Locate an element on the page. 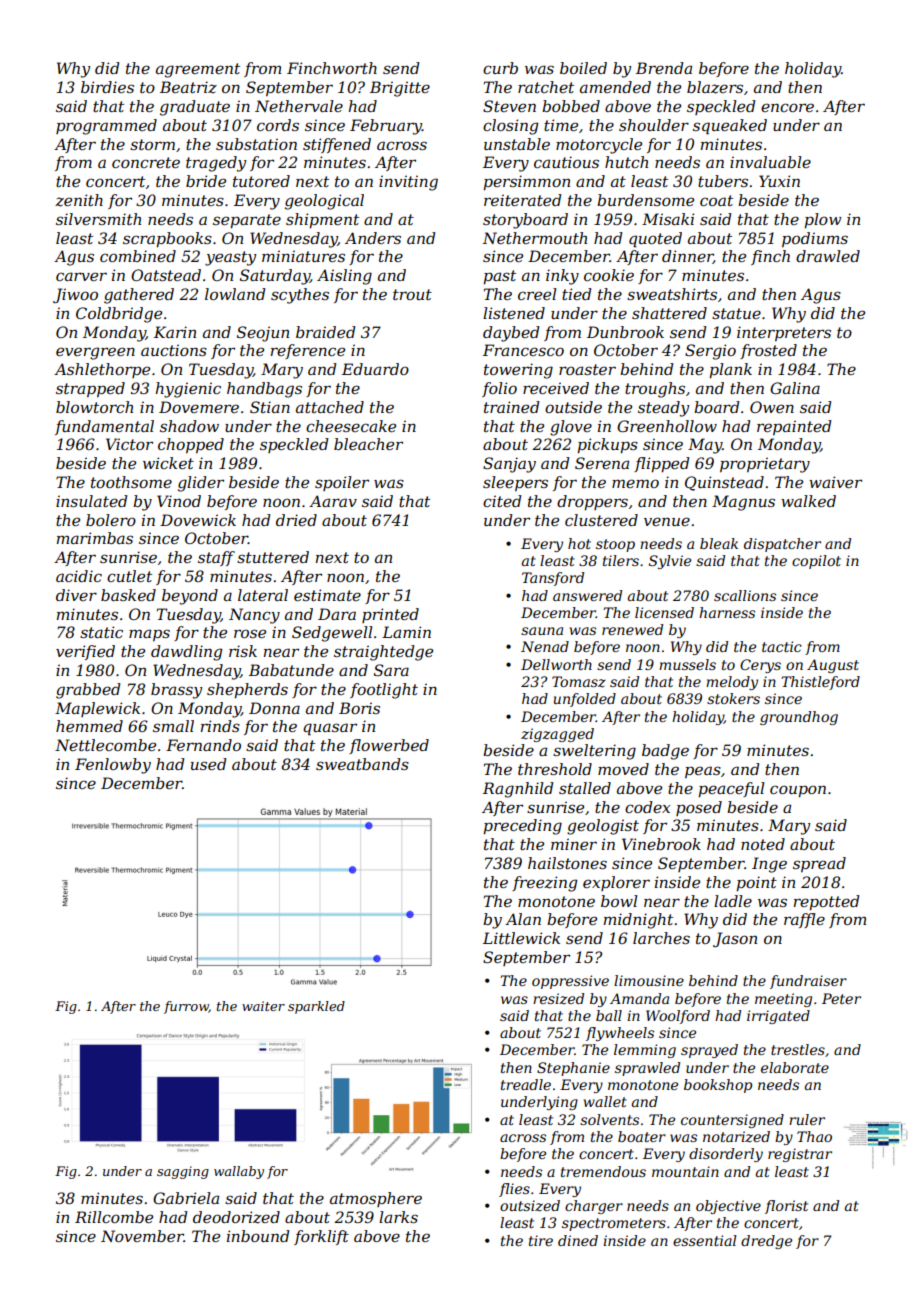 This page has height=1308, width=924. Nethervale is located at coordinates (299, 106).
